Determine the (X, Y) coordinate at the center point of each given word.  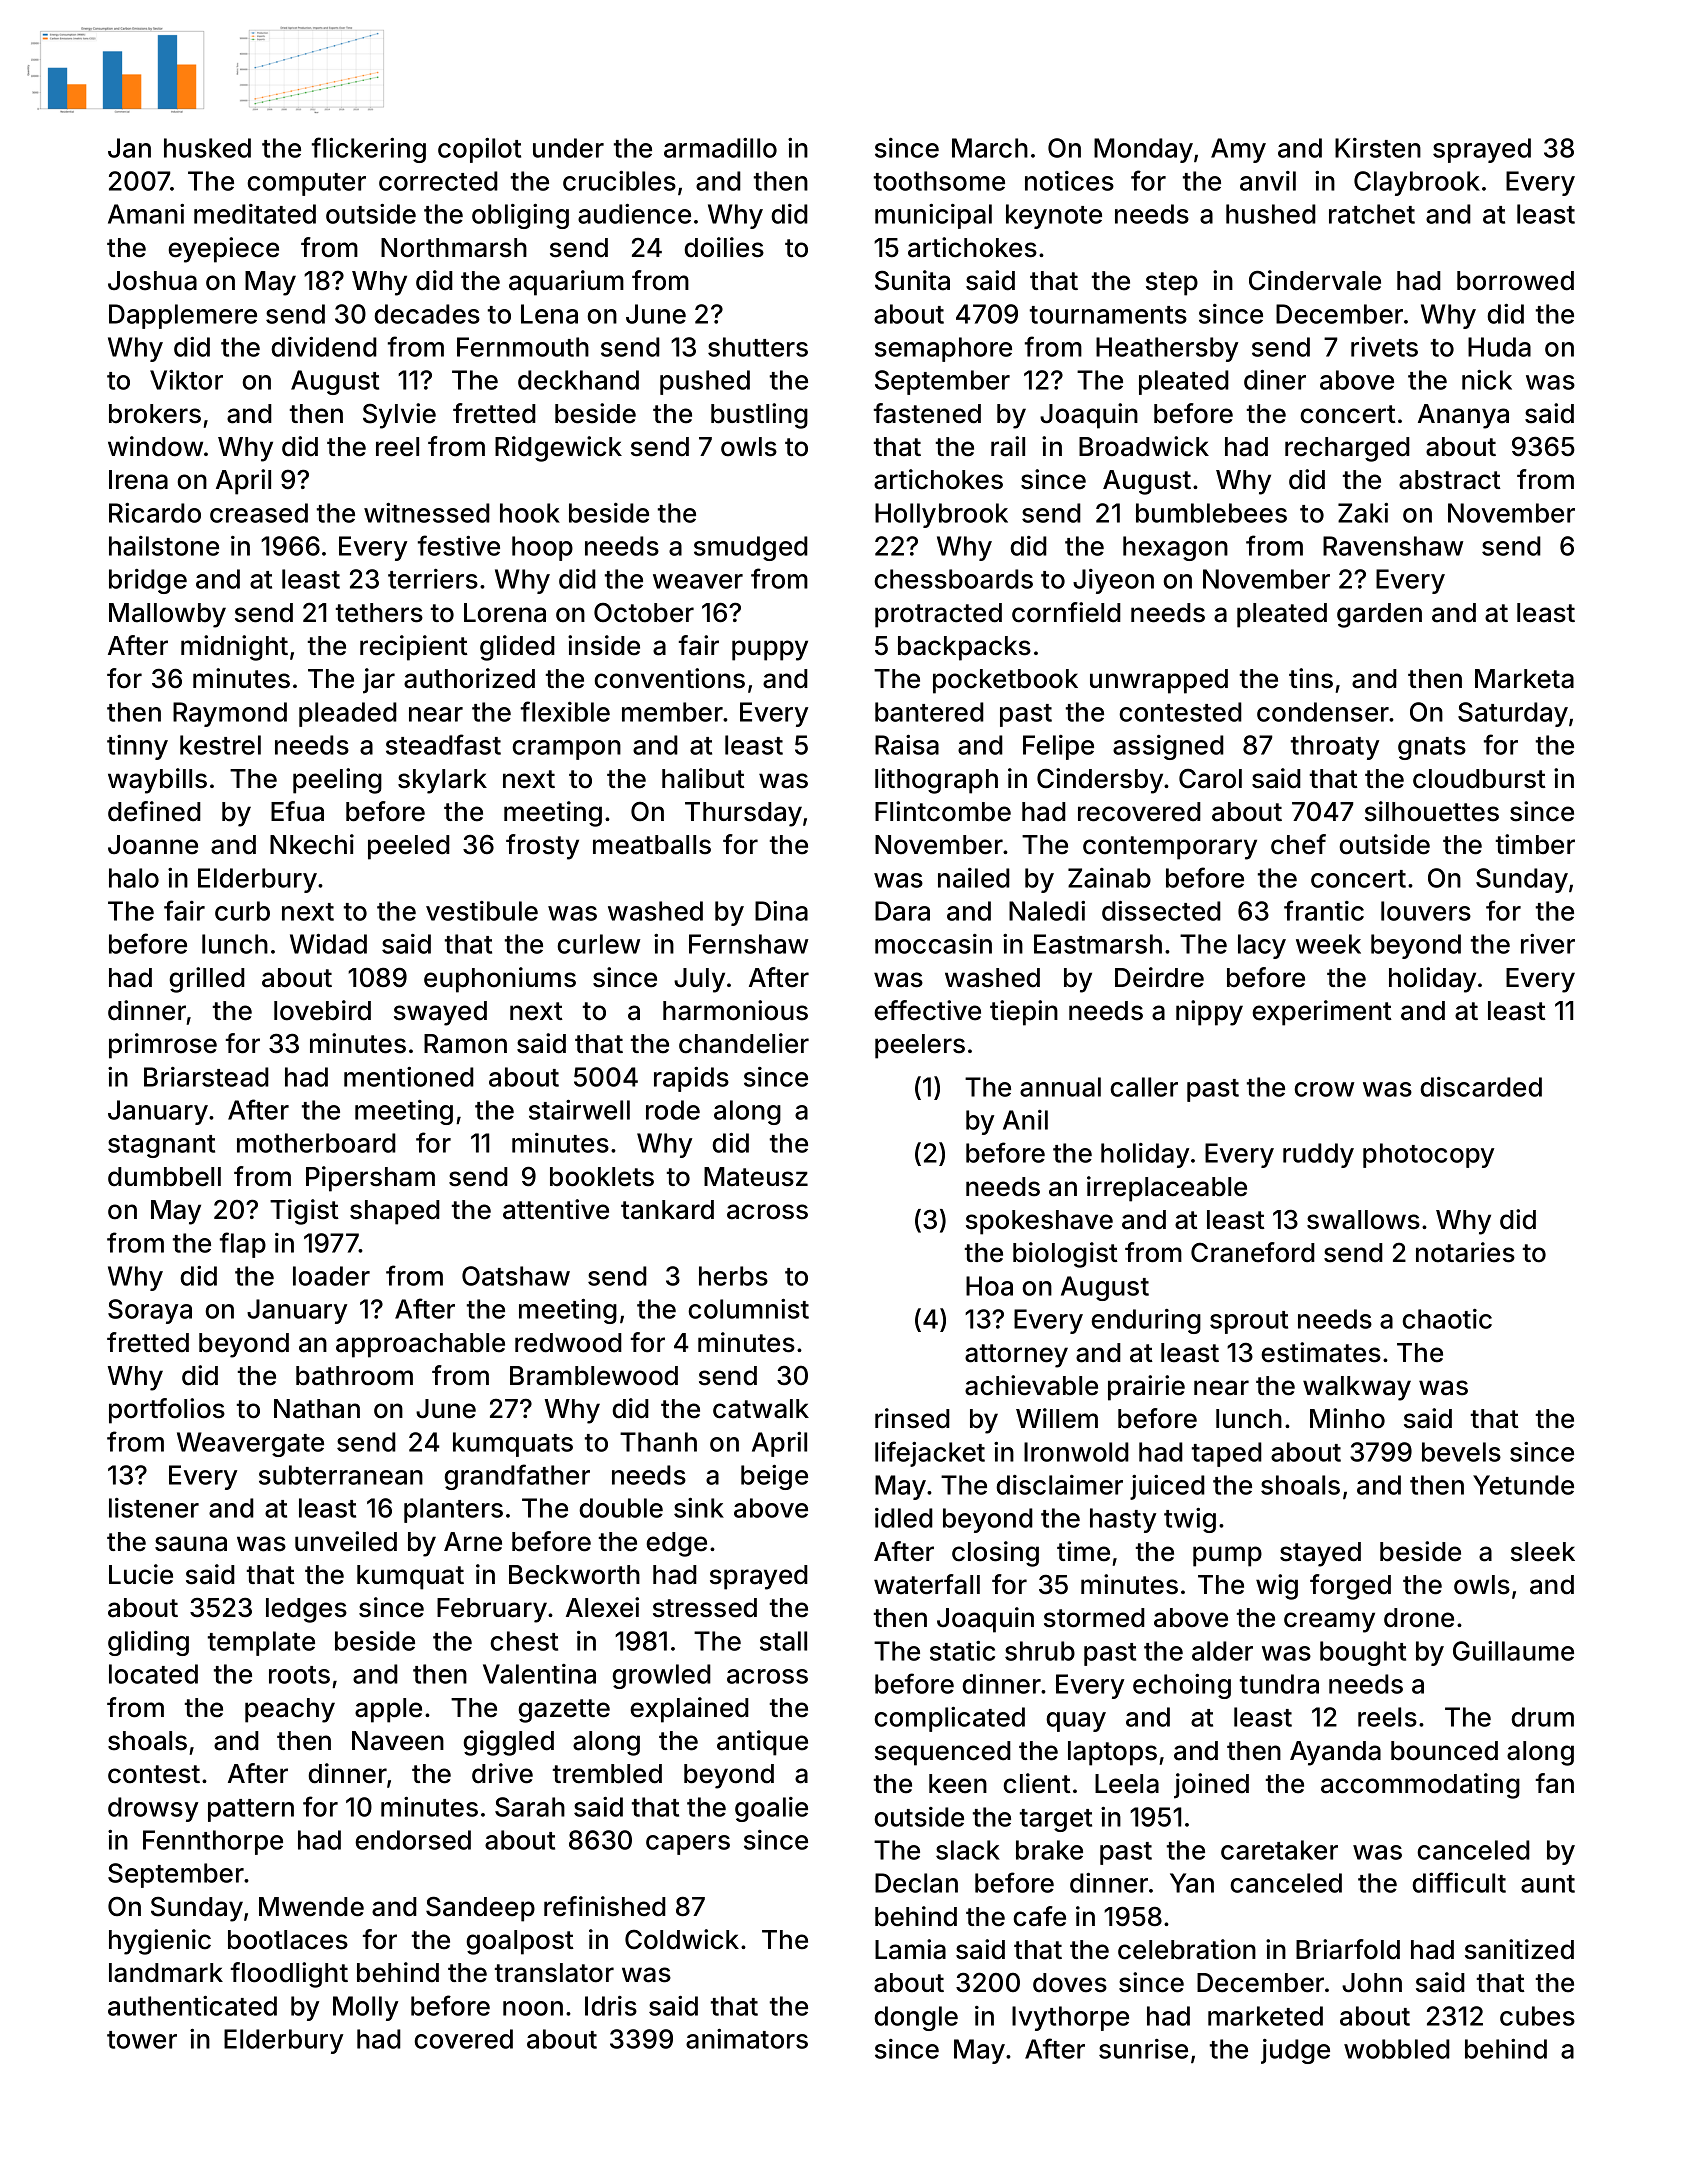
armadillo (720, 148)
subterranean (341, 1475)
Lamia (910, 1949)
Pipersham (370, 1179)
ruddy (1318, 1155)
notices (1069, 181)
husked (207, 148)
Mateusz (756, 1177)
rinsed (912, 1418)
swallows (1363, 1220)
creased (259, 513)
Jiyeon (1113, 581)
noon (533, 2008)
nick (1487, 380)
